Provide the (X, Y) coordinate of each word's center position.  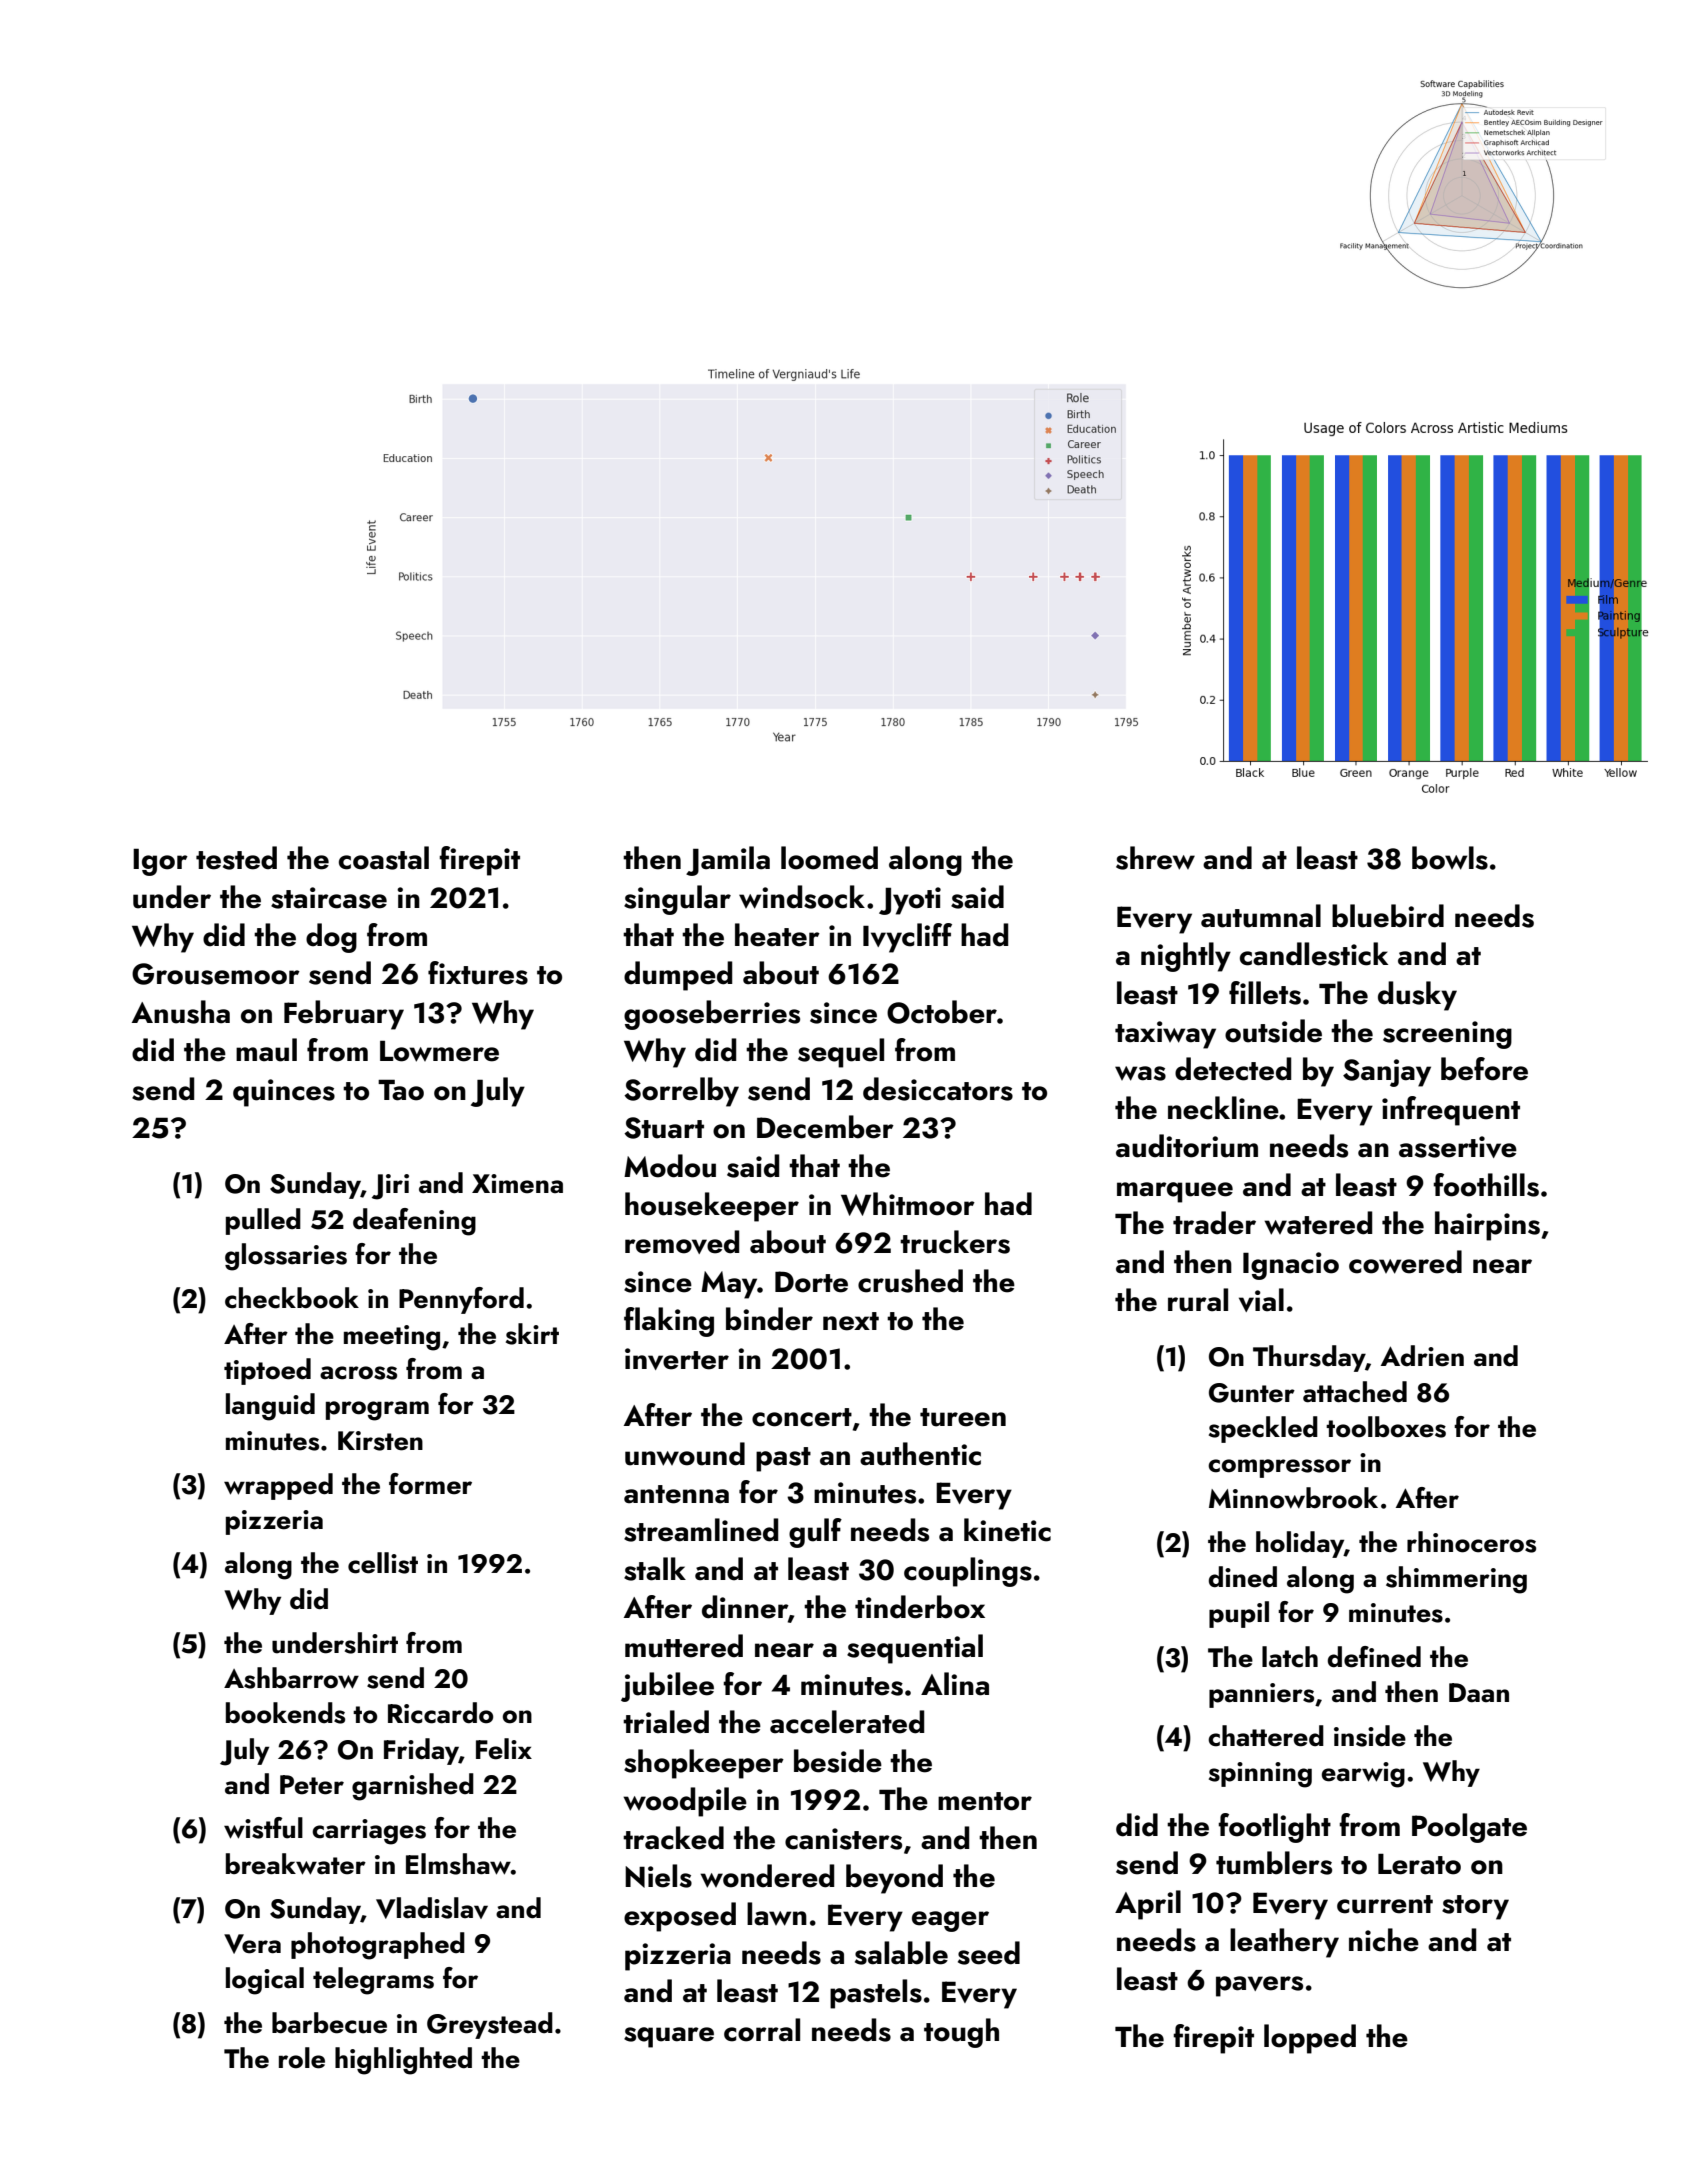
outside (1273, 1031)
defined (1374, 1657)
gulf (815, 1533)
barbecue (329, 2023)
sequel (841, 1053)
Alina (955, 1684)
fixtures (478, 973)
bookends (285, 1713)
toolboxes (1386, 1427)
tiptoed (267, 1371)
